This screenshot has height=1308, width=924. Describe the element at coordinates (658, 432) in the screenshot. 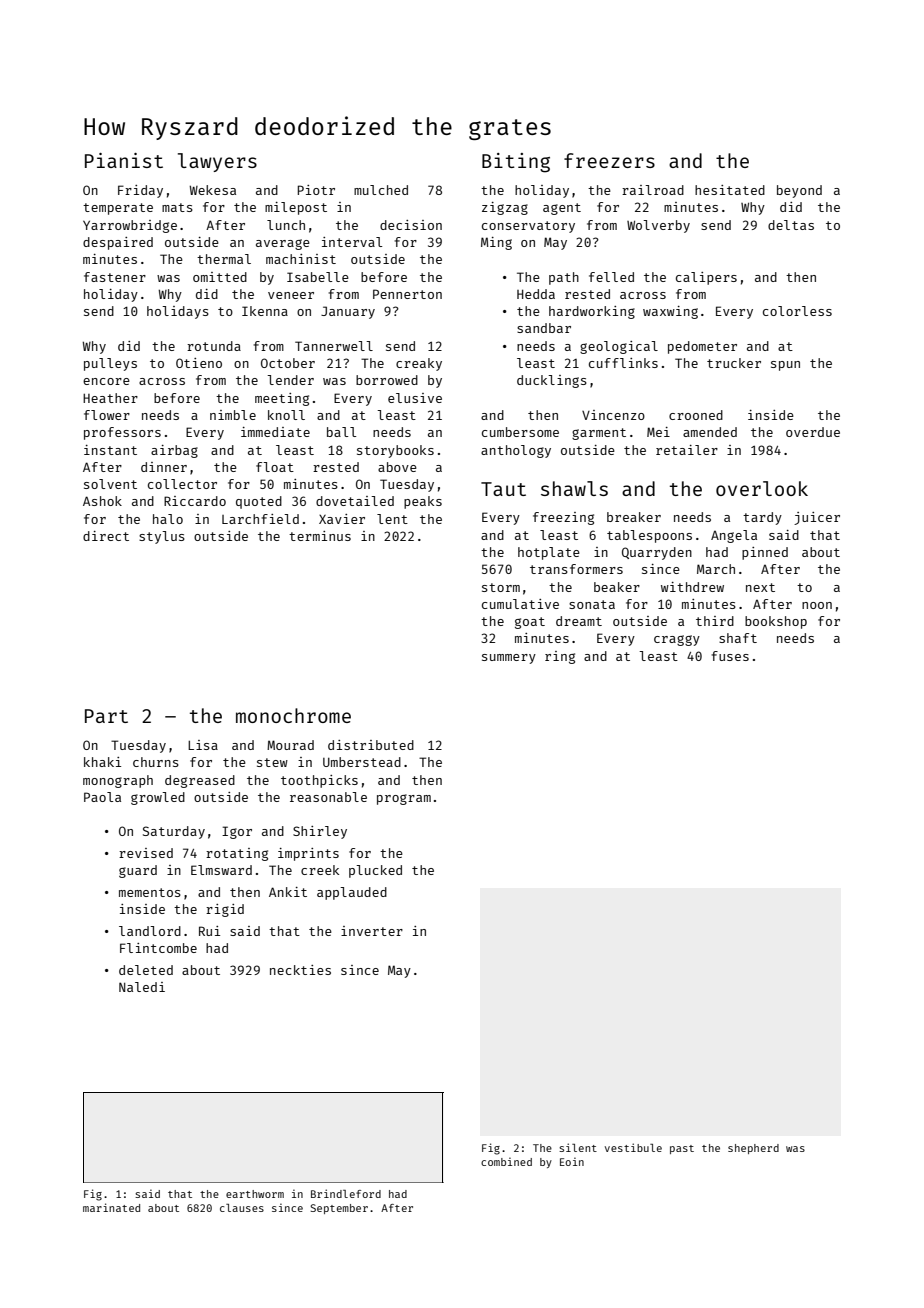

I see `Mei` at that location.
